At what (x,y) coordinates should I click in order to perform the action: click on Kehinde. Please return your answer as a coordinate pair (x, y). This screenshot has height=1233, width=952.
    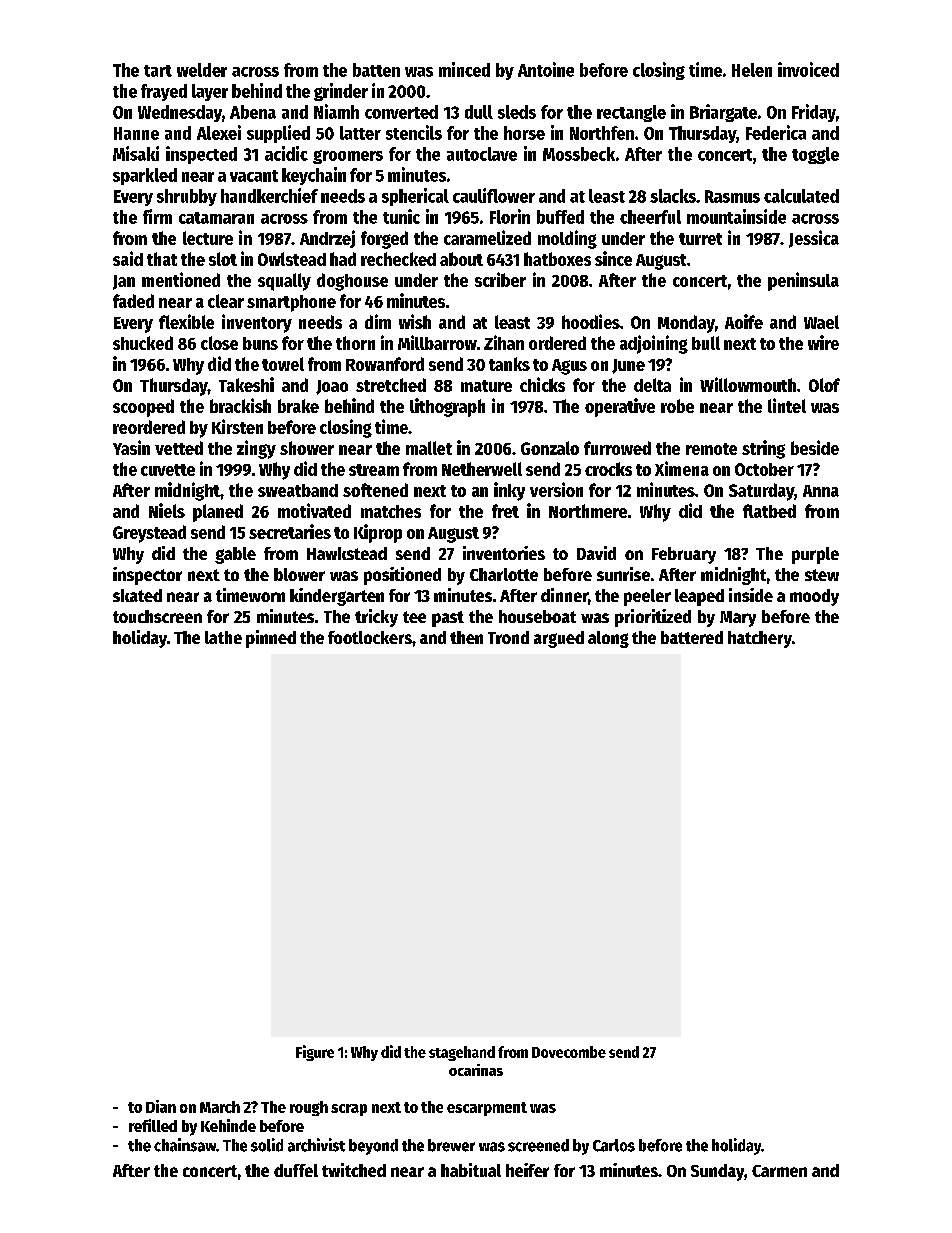
    Looking at the image, I should click on (228, 1125).
